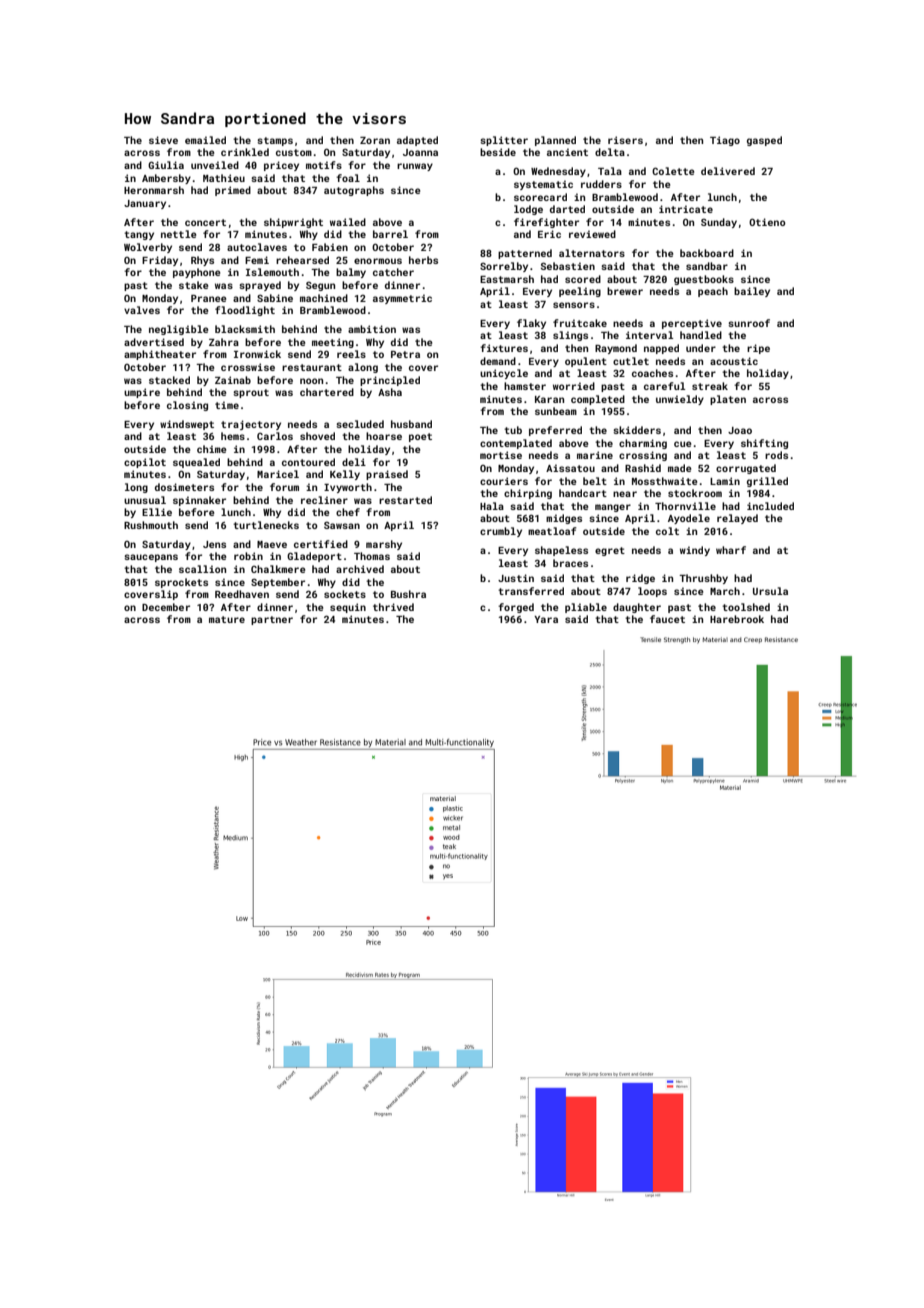 The height and width of the screenshot is (1308, 924). What do you see at coordinates (498, 152) in the screenshot?
I see `beside` at bounding box center [498, 152].
